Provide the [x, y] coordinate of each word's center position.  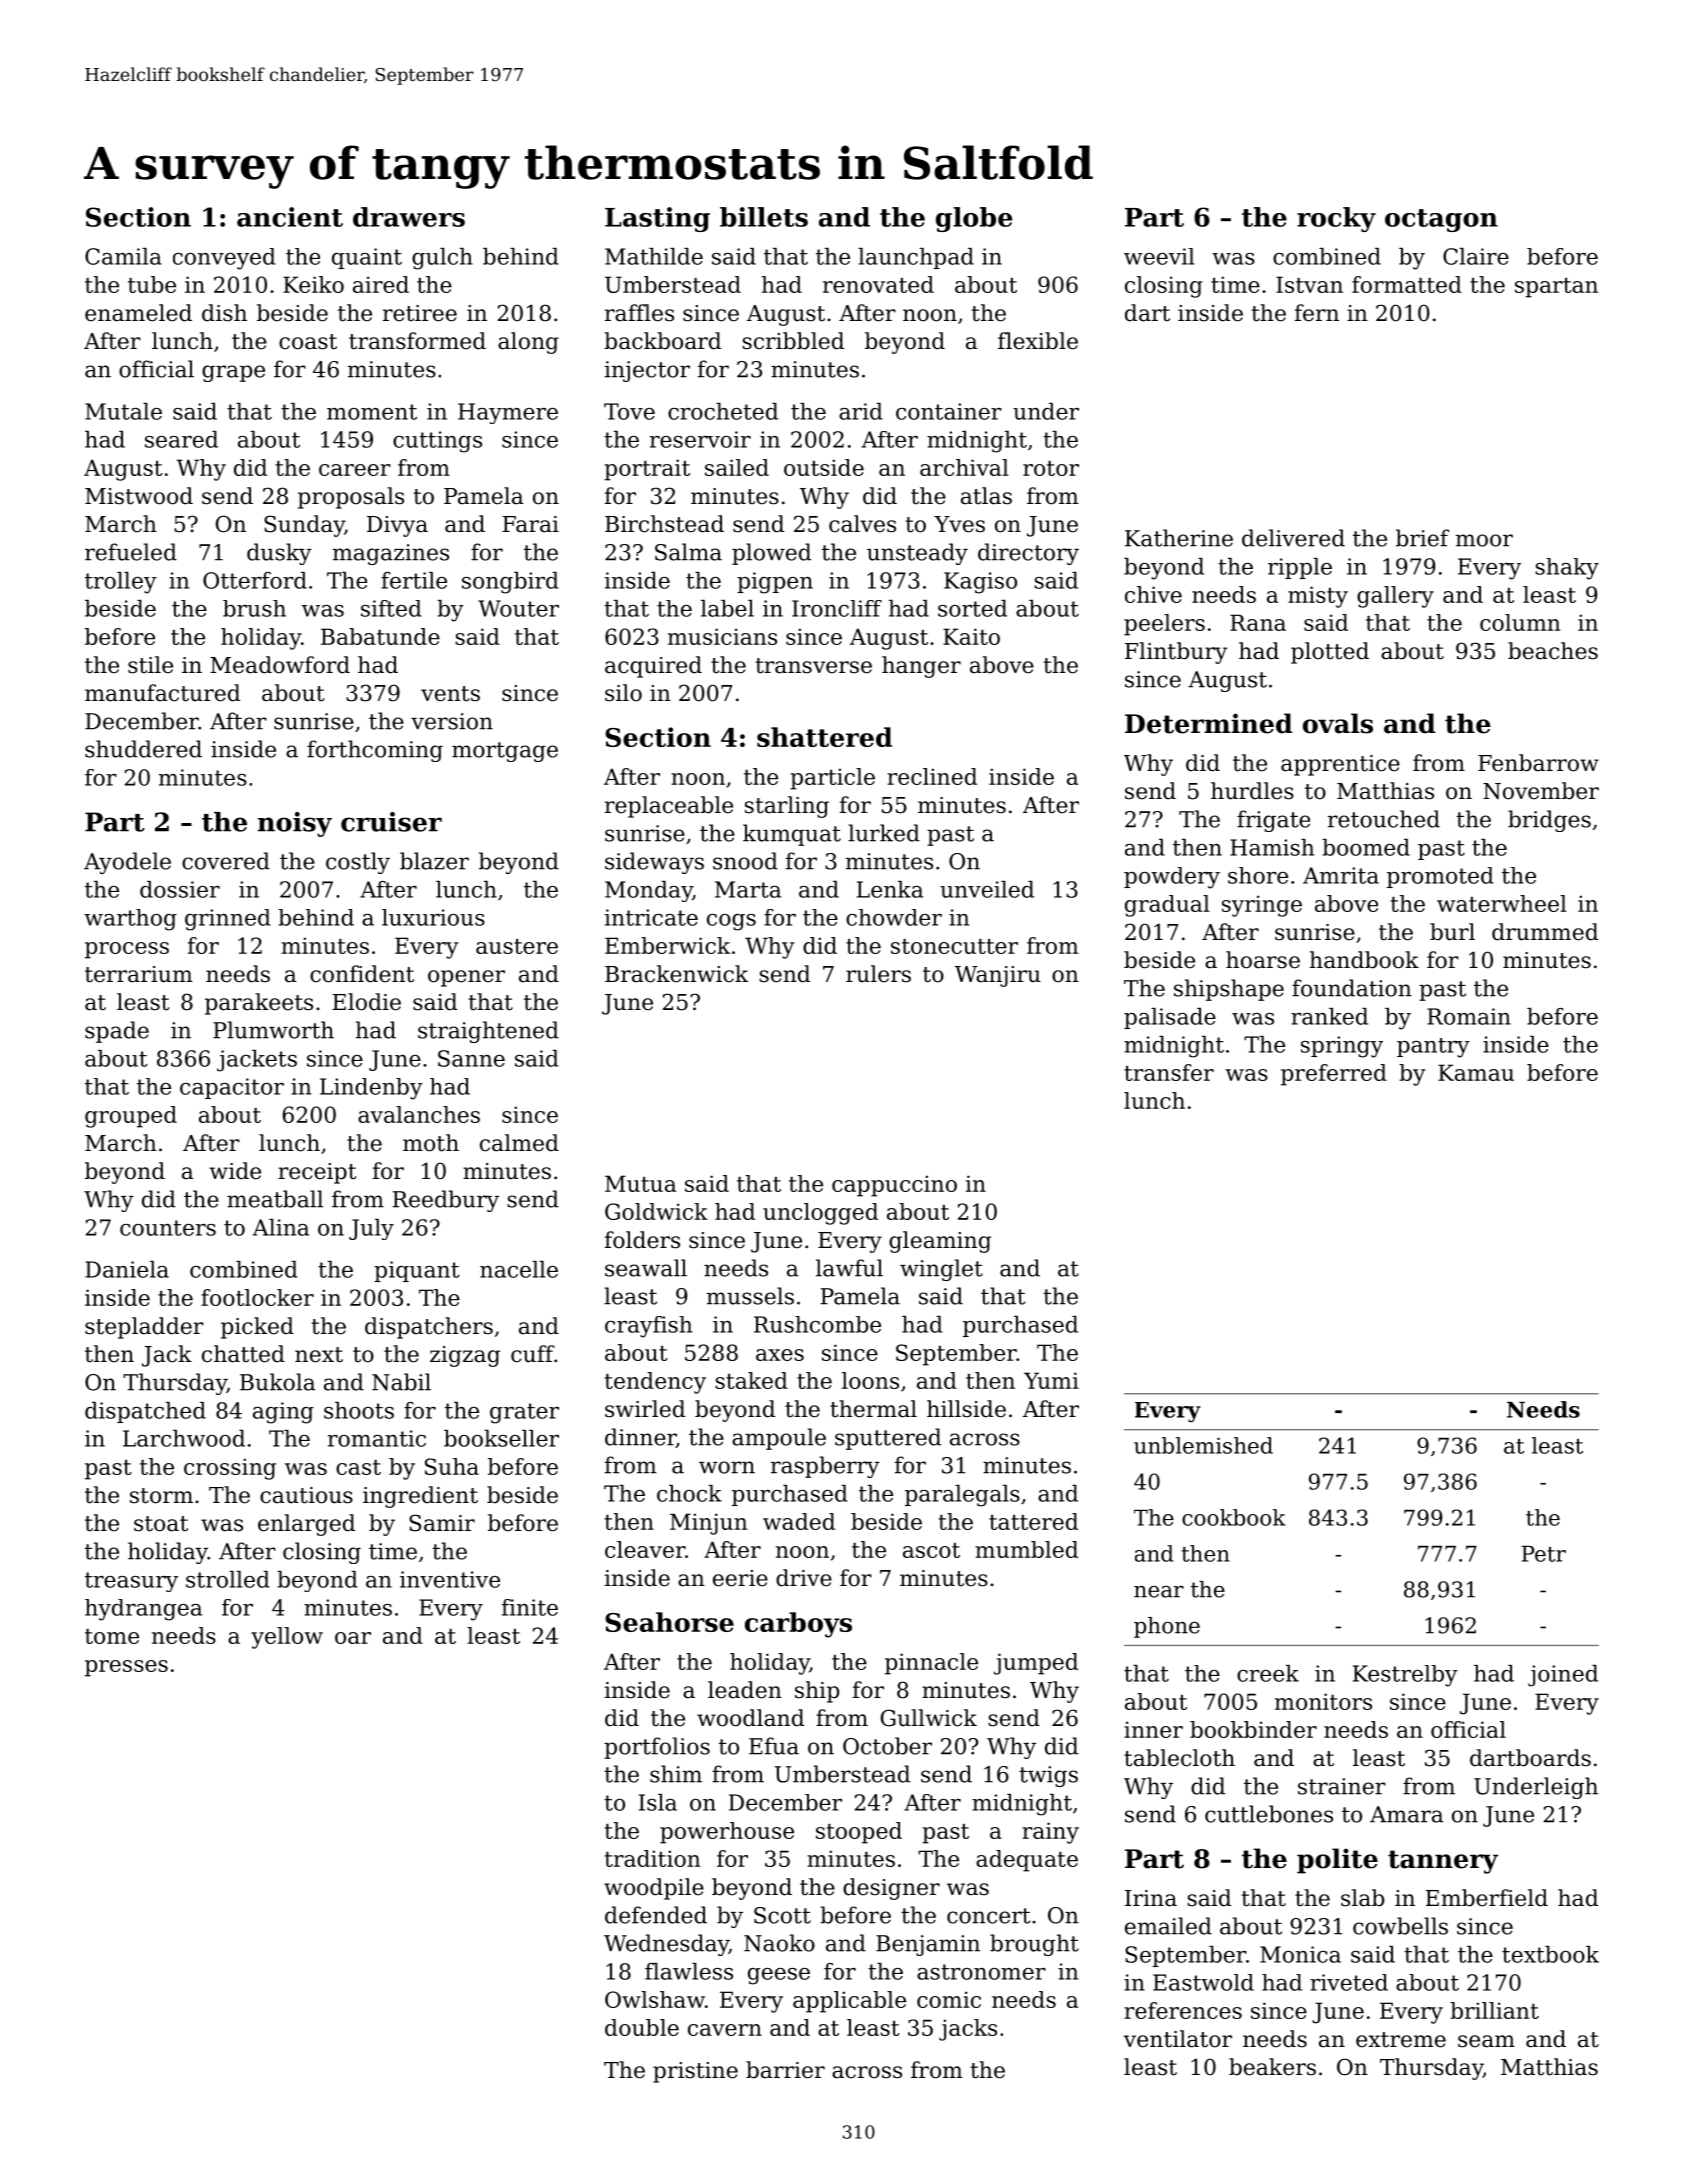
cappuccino [894, 1186]
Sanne [471, 1058]
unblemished [1203, 1445]
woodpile [654, 1889]
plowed [771, 554]
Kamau [1476, 1072]
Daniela [127, 1269]
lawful [849, 1268]
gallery [1395, 597]
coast [308, 342]
